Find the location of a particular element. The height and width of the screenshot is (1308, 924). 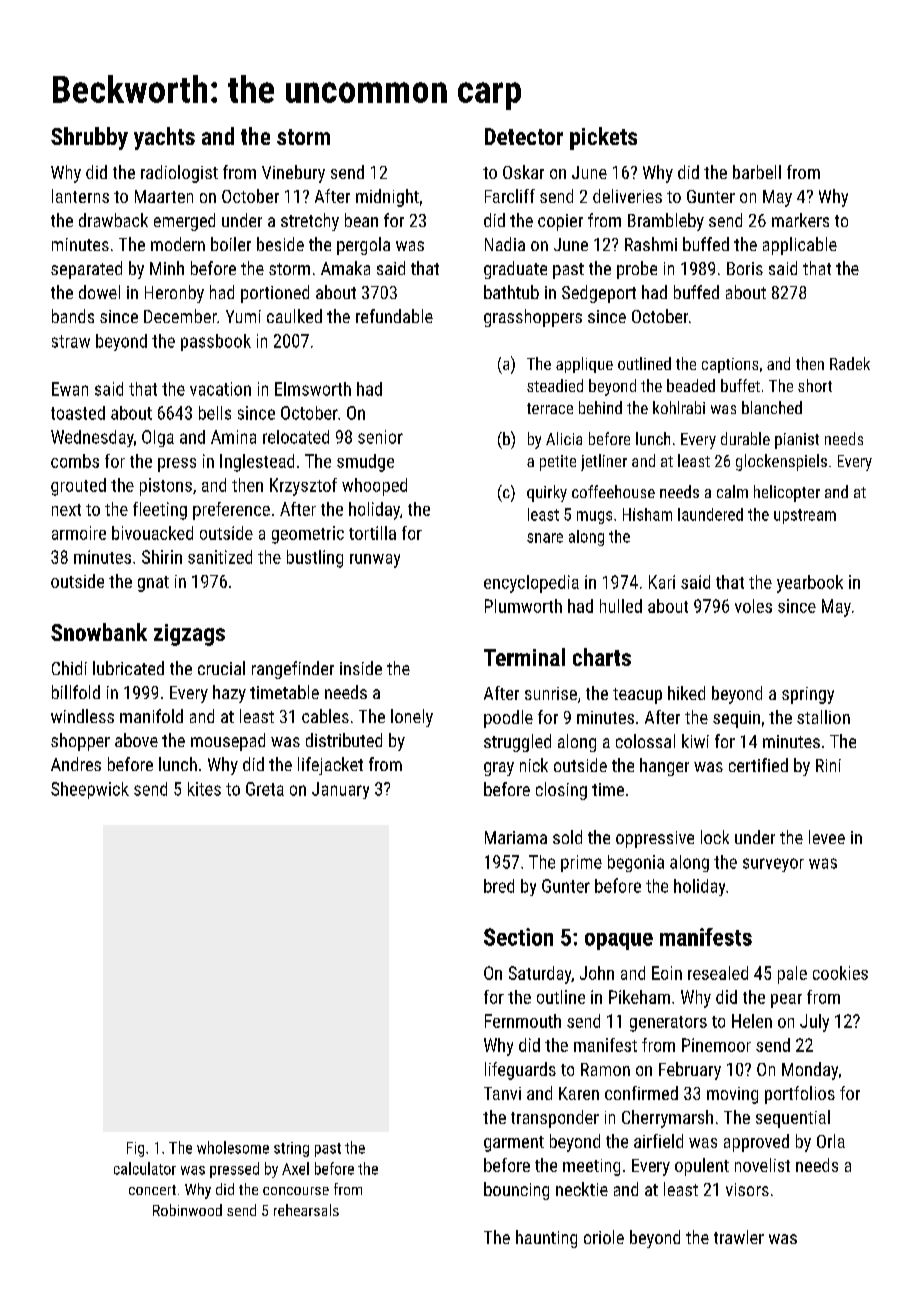

barbell is located at coordinates (757, 172).
